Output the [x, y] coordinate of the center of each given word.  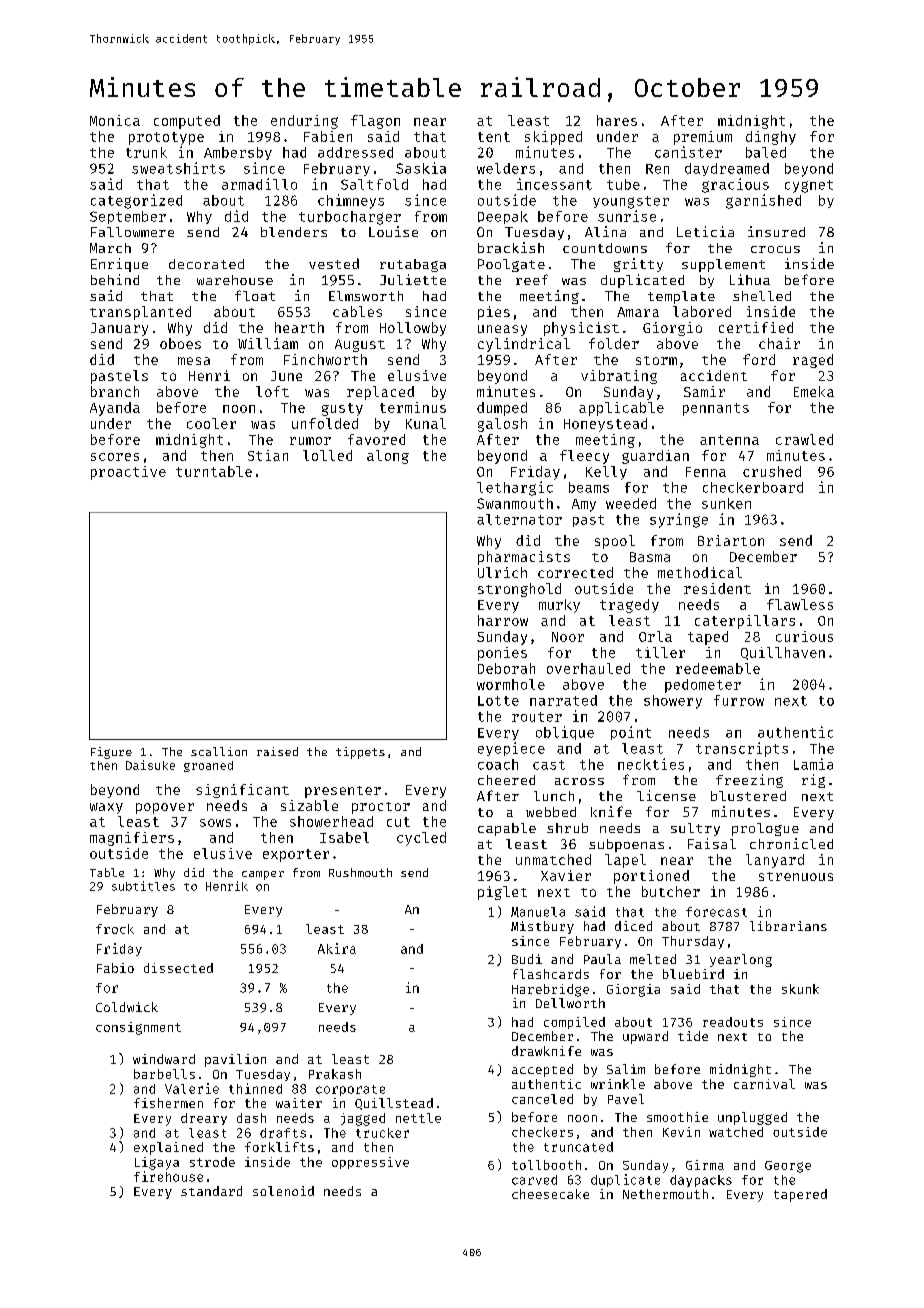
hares [617, 120]
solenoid [283, 1191]
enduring [304, 122]
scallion [219, 751]
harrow [503, 620]
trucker [382, 1133]
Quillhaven [783, 653]
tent [494, 137]
